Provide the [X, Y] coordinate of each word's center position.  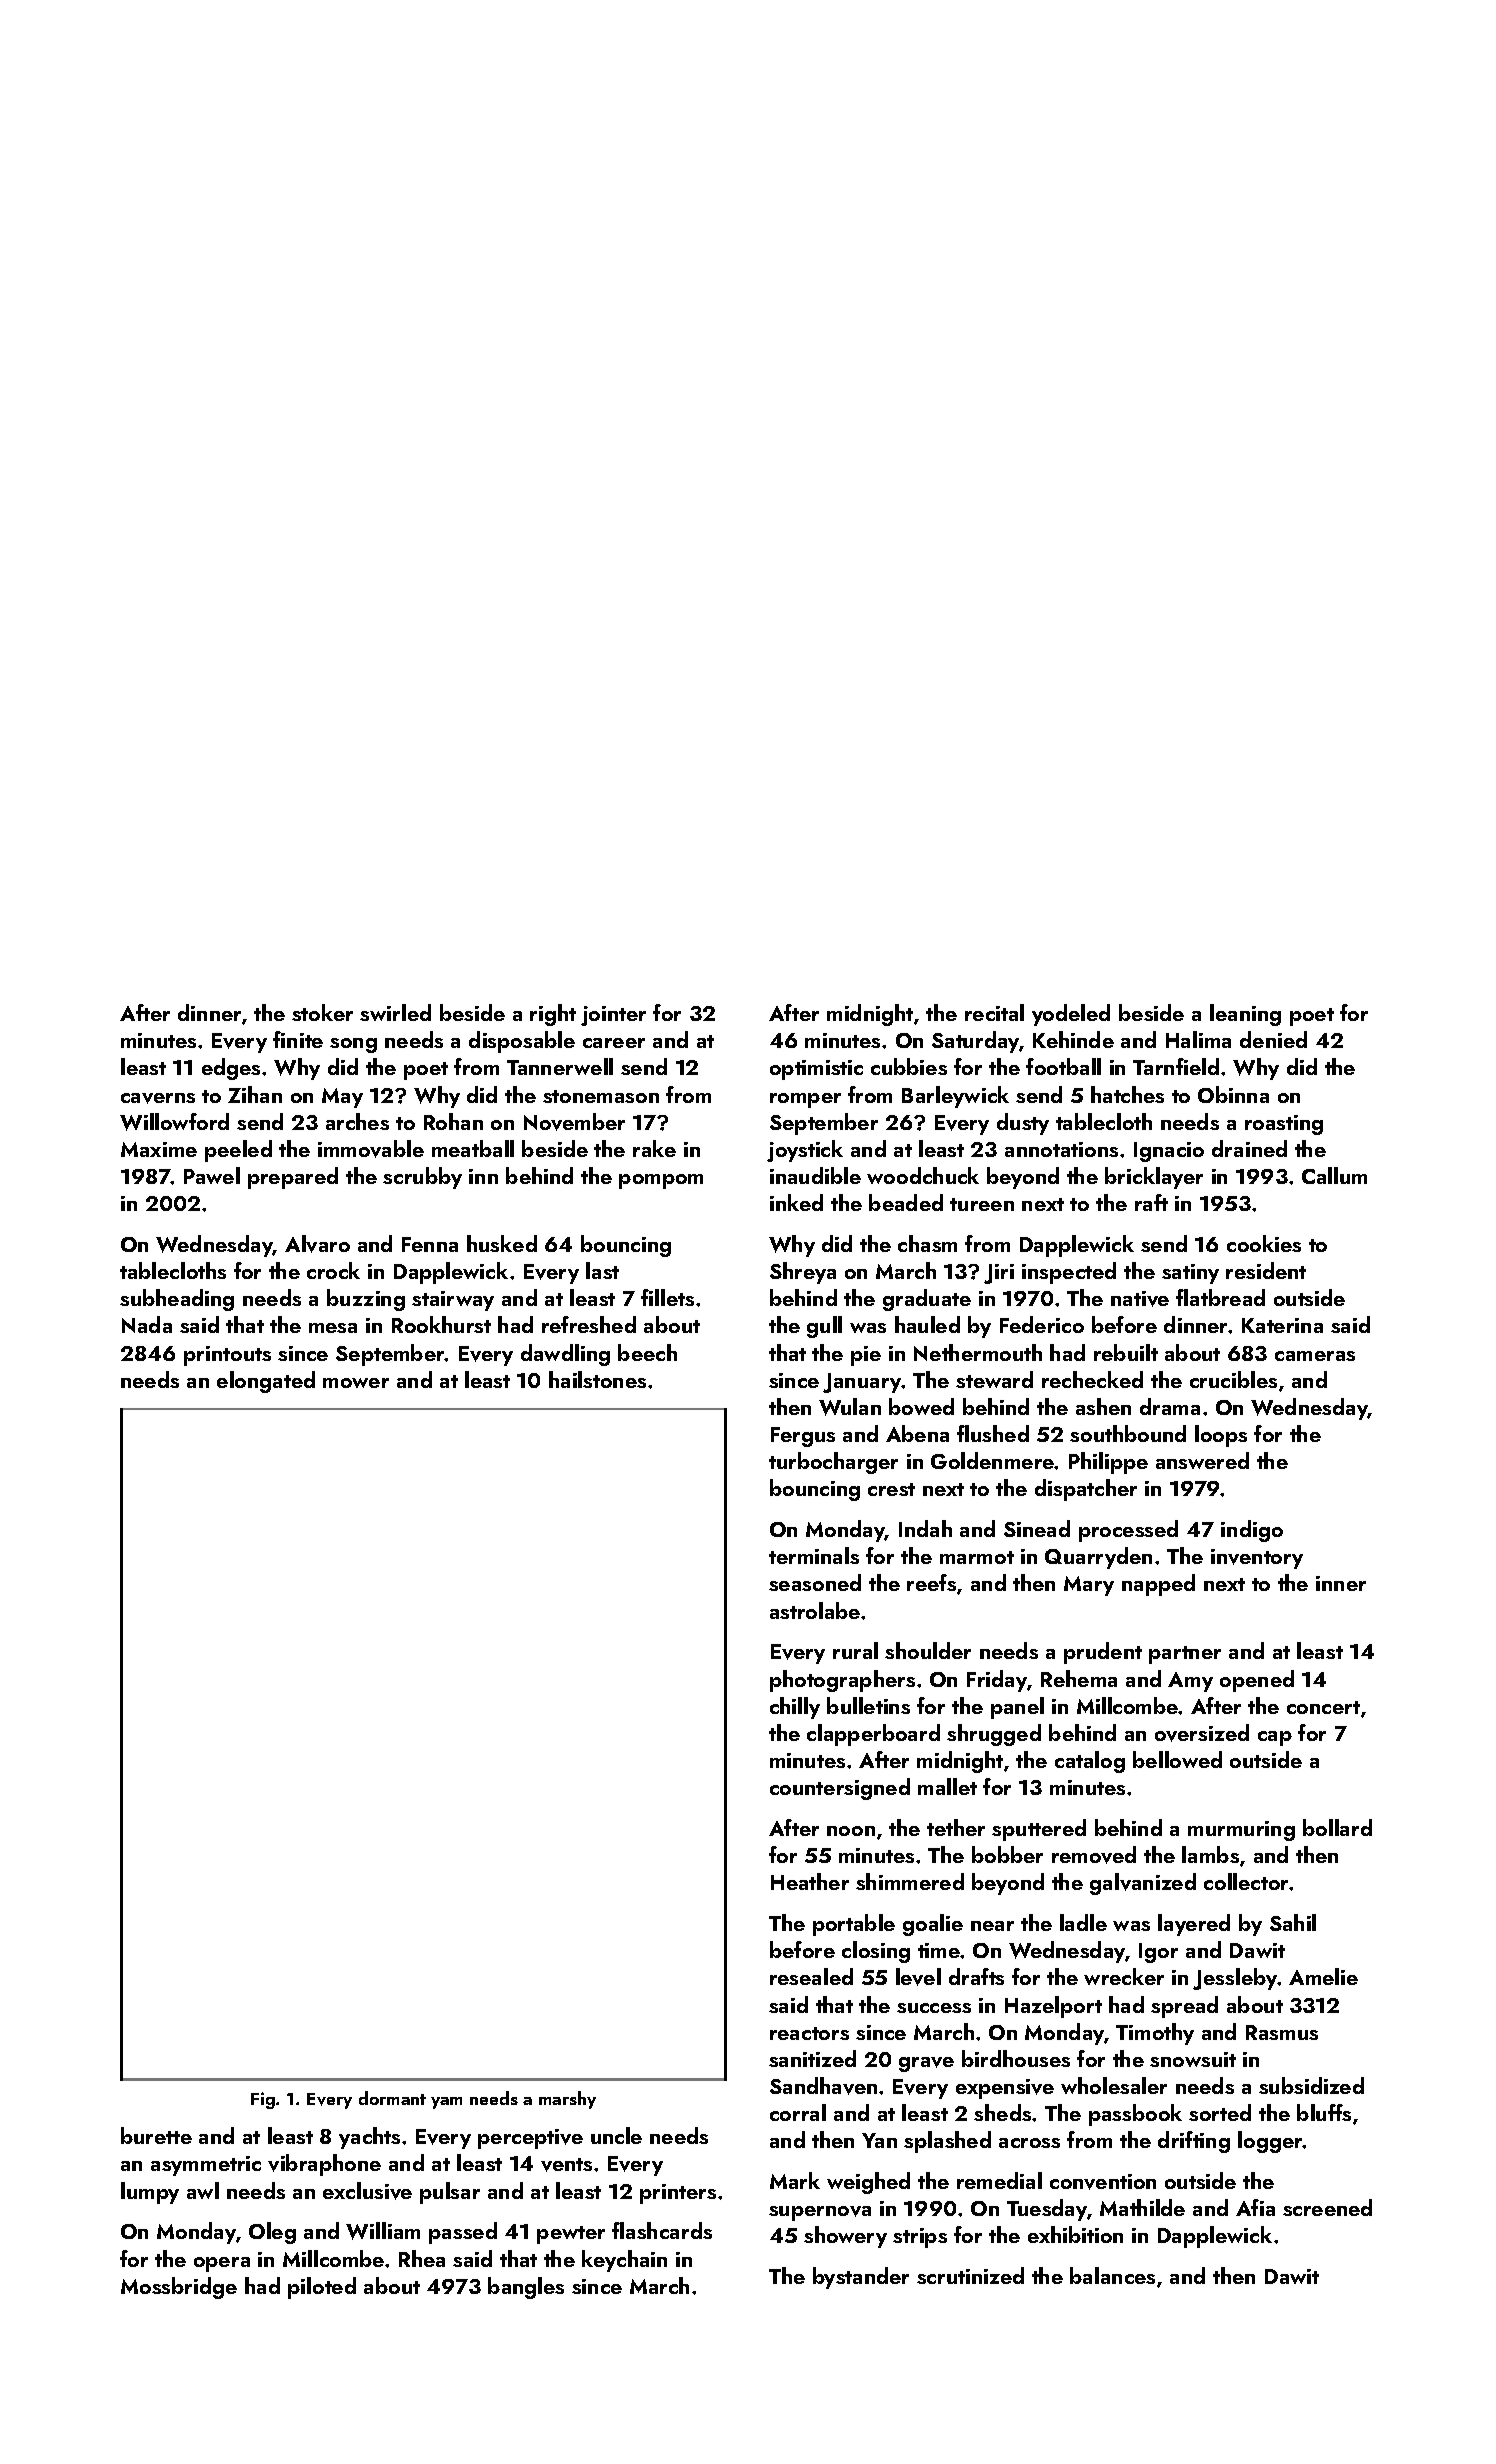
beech [647, 1352]
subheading [177, 1300]
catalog [1090, 1762]
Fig [263, 2100]
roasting [1284, 1125]
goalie [933, 1925]
